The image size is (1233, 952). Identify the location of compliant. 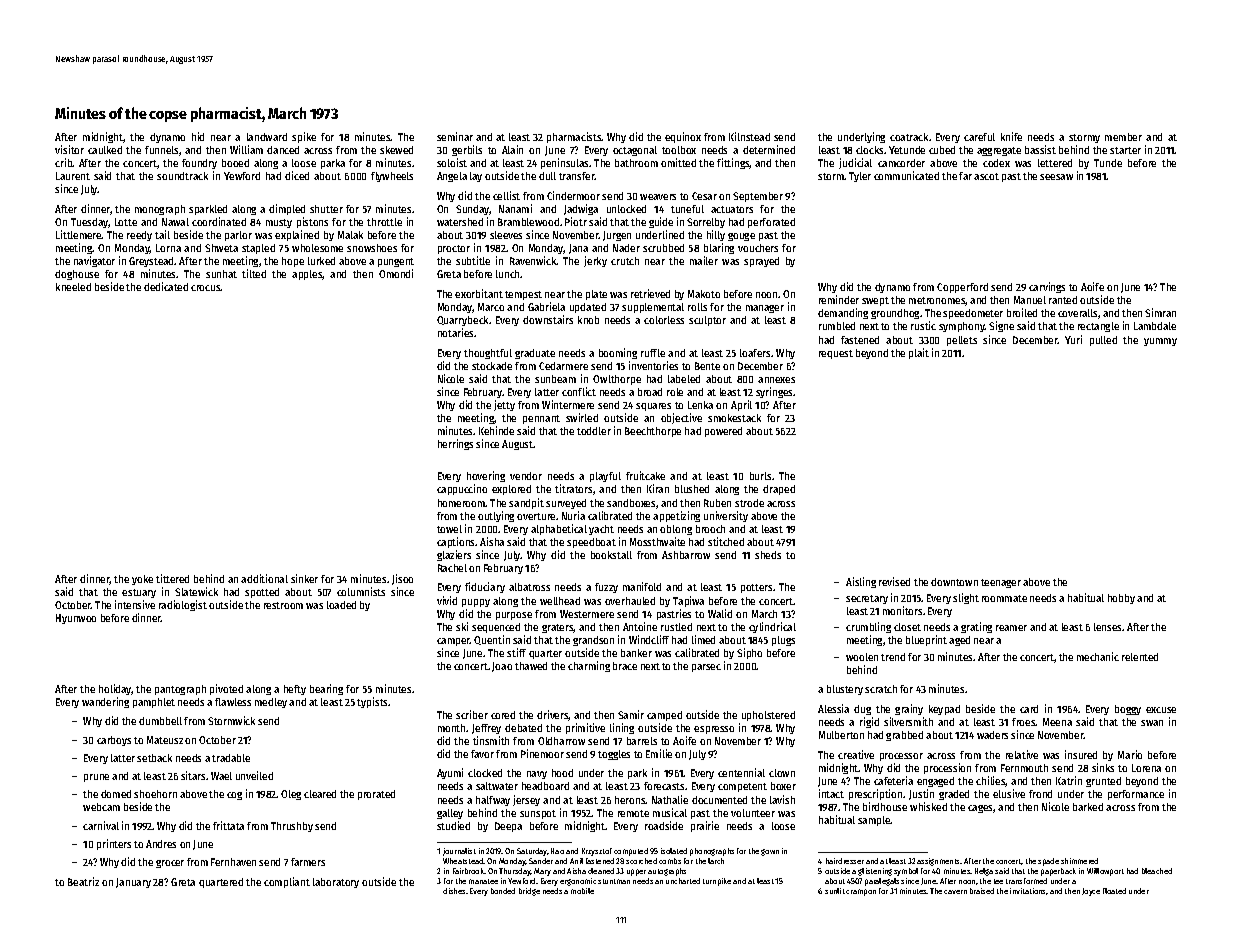
(287, 882).
